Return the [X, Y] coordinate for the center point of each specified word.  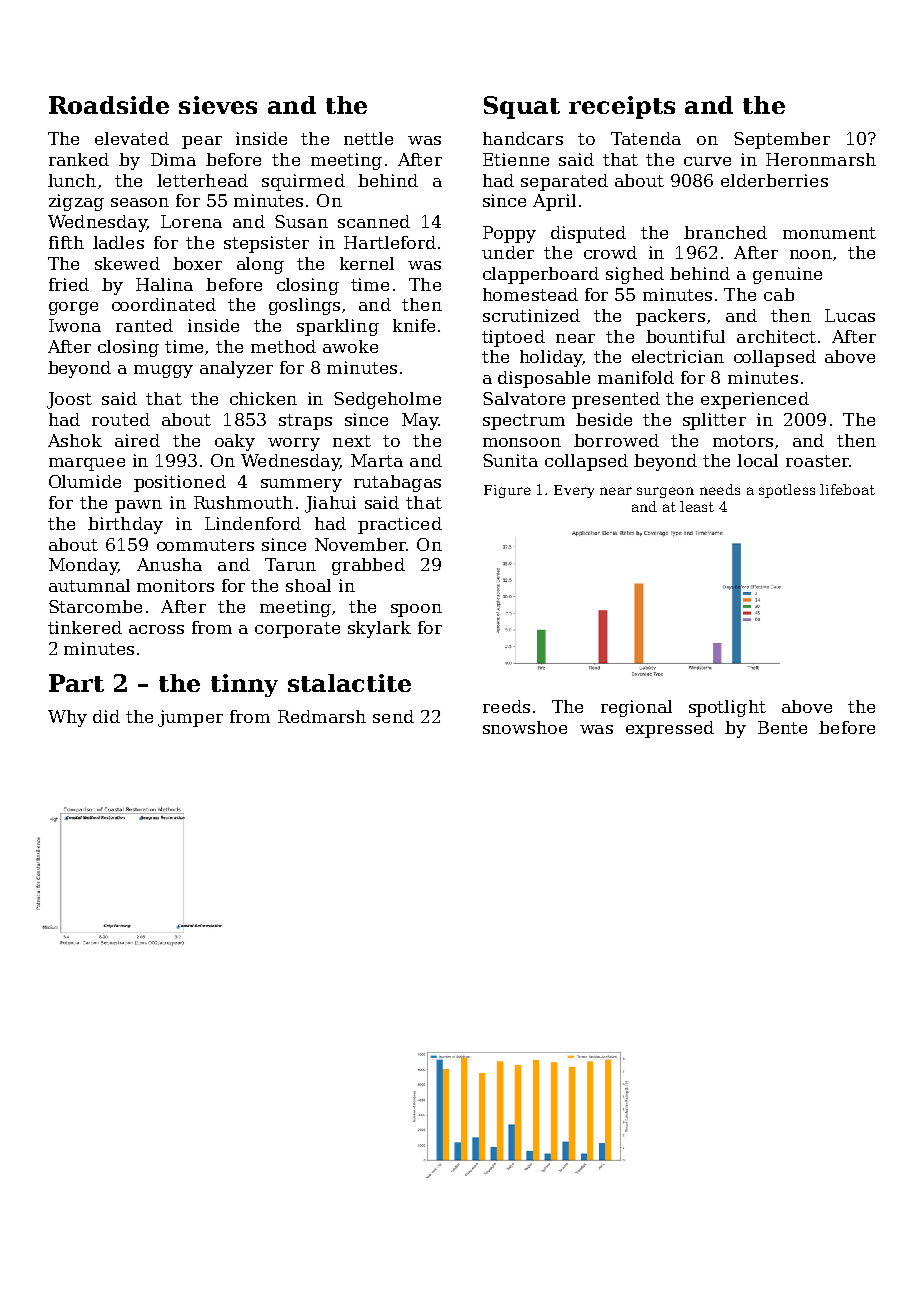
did [106, 716]
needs [720, 489]
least [697, 506]
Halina [164, 284]
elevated [132, 138]
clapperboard [541, 275]
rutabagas [397, 483]
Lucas [850, 315]
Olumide [85, 481]
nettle [368, 138]
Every [574, 491]
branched [725, 232]
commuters [205, 545]
